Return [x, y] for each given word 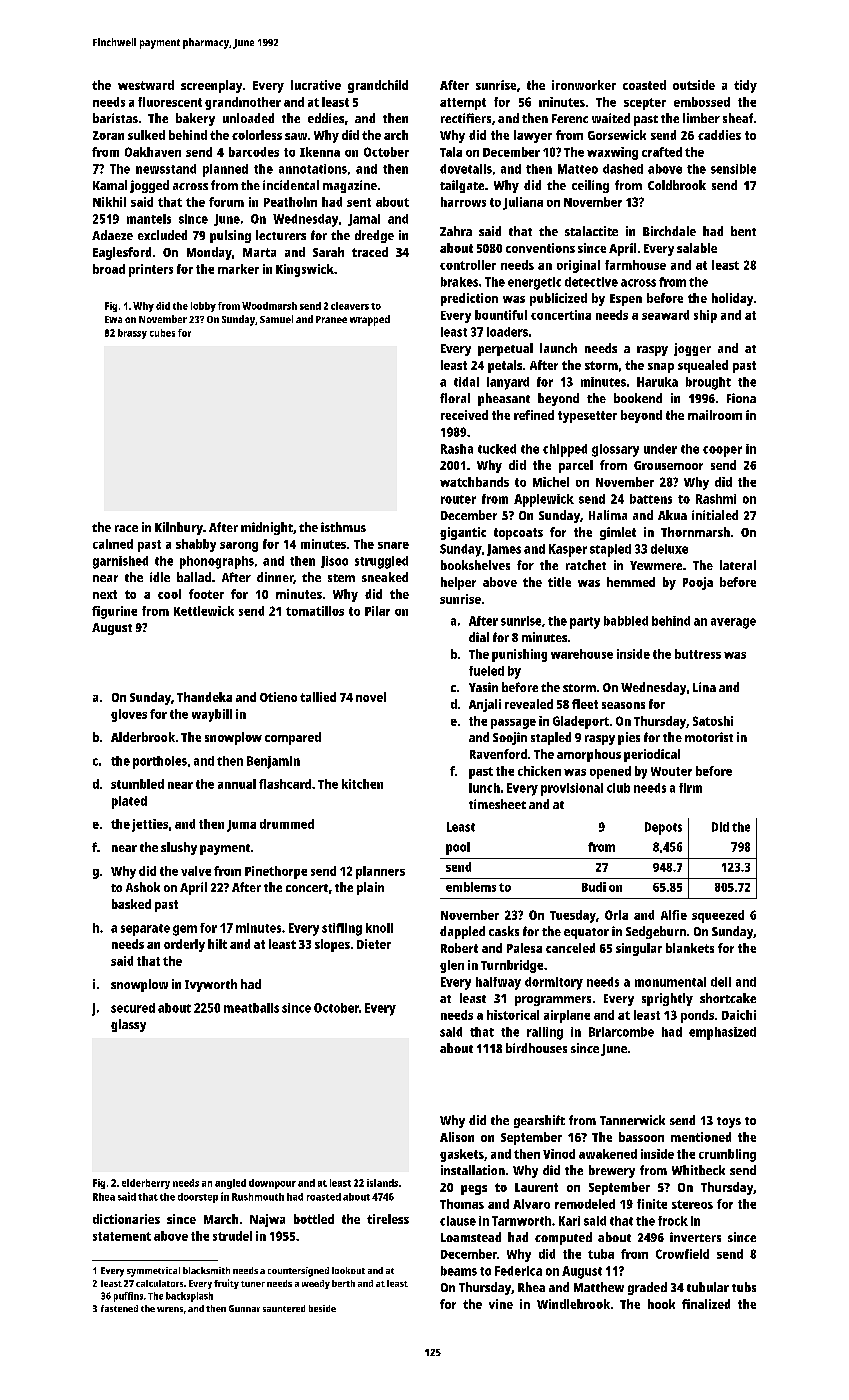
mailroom [715, 415]
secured [133, 1008]
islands [382, 1183]
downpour [272, 1184]
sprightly [667, 999]
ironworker [584, 85]
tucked [497, 449]
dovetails [466, 169]
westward [146, 85]
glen [452, 966]
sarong [239, 547]
